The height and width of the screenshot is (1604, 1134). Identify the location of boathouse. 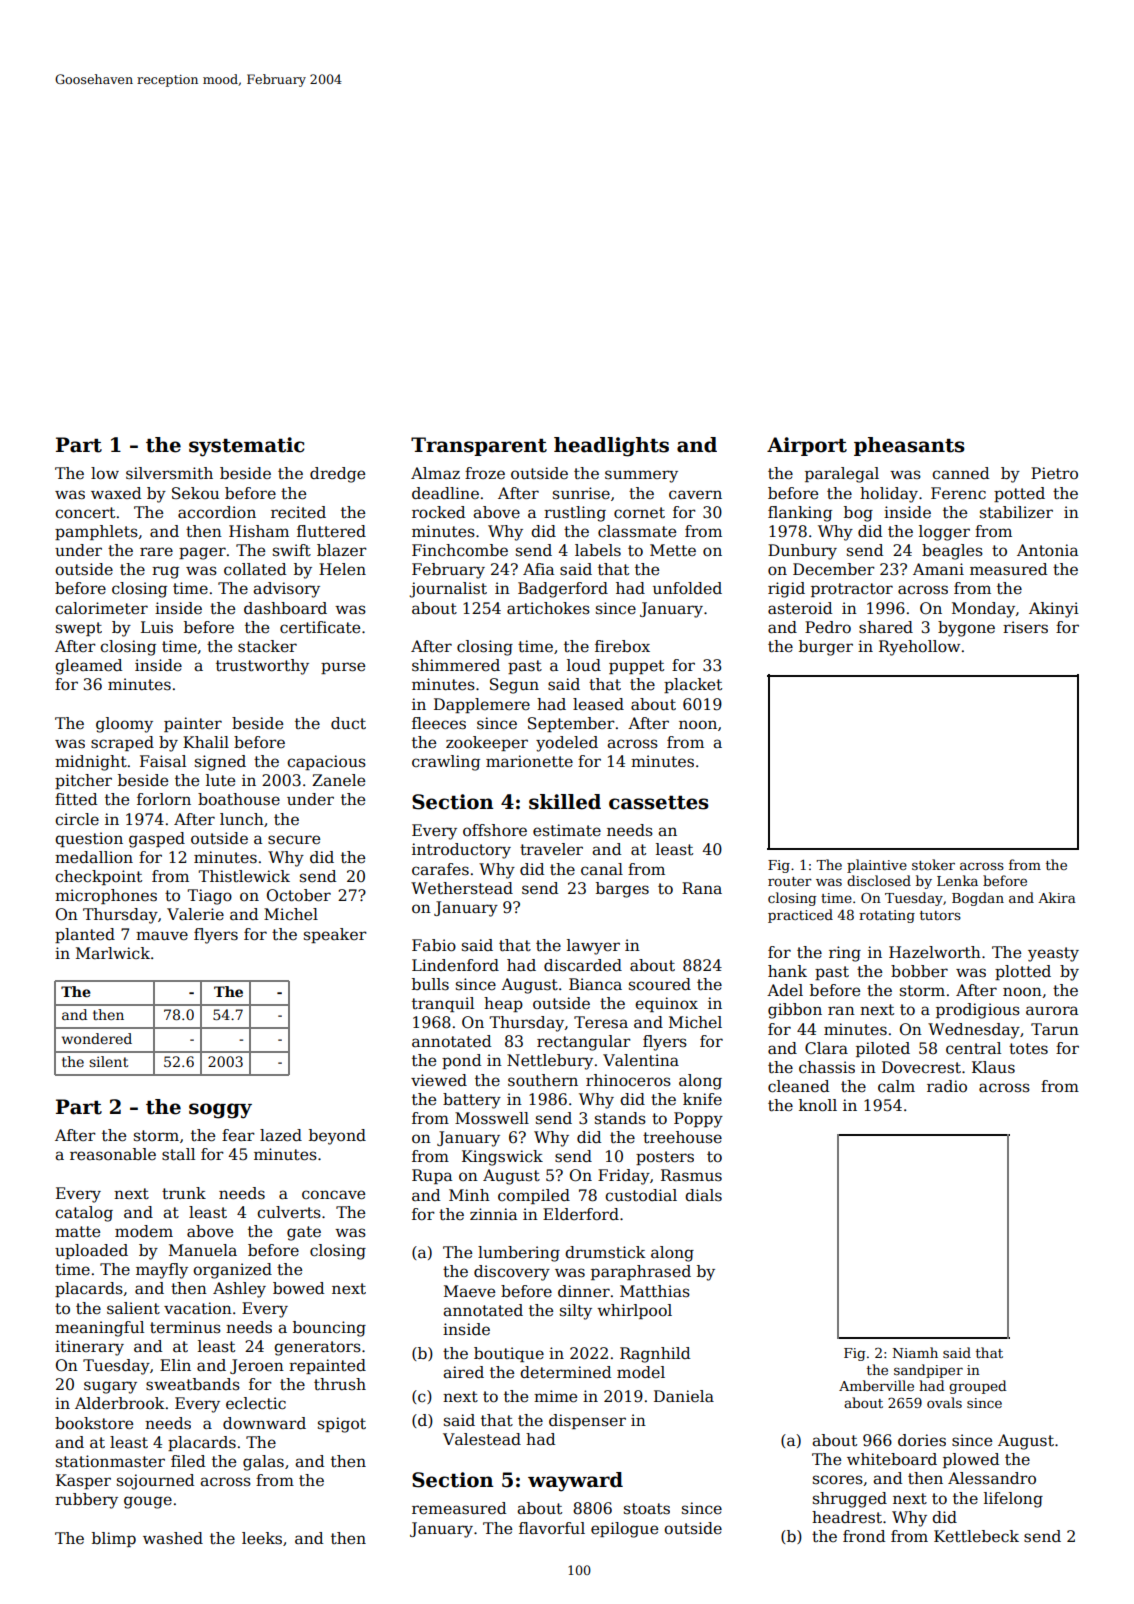
(239, 799).
